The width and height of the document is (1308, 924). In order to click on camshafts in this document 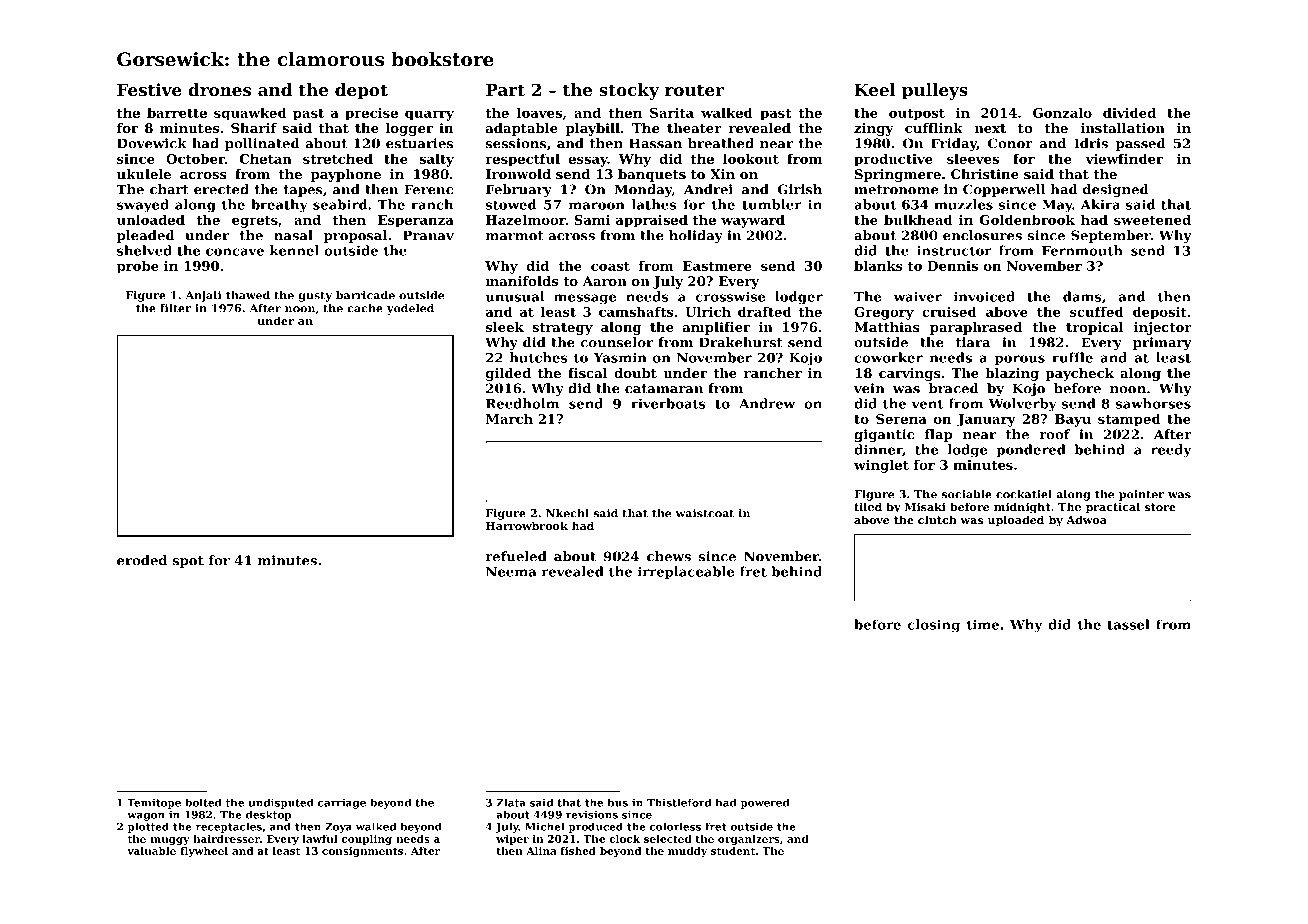, I will do `click(636, 311)`.
